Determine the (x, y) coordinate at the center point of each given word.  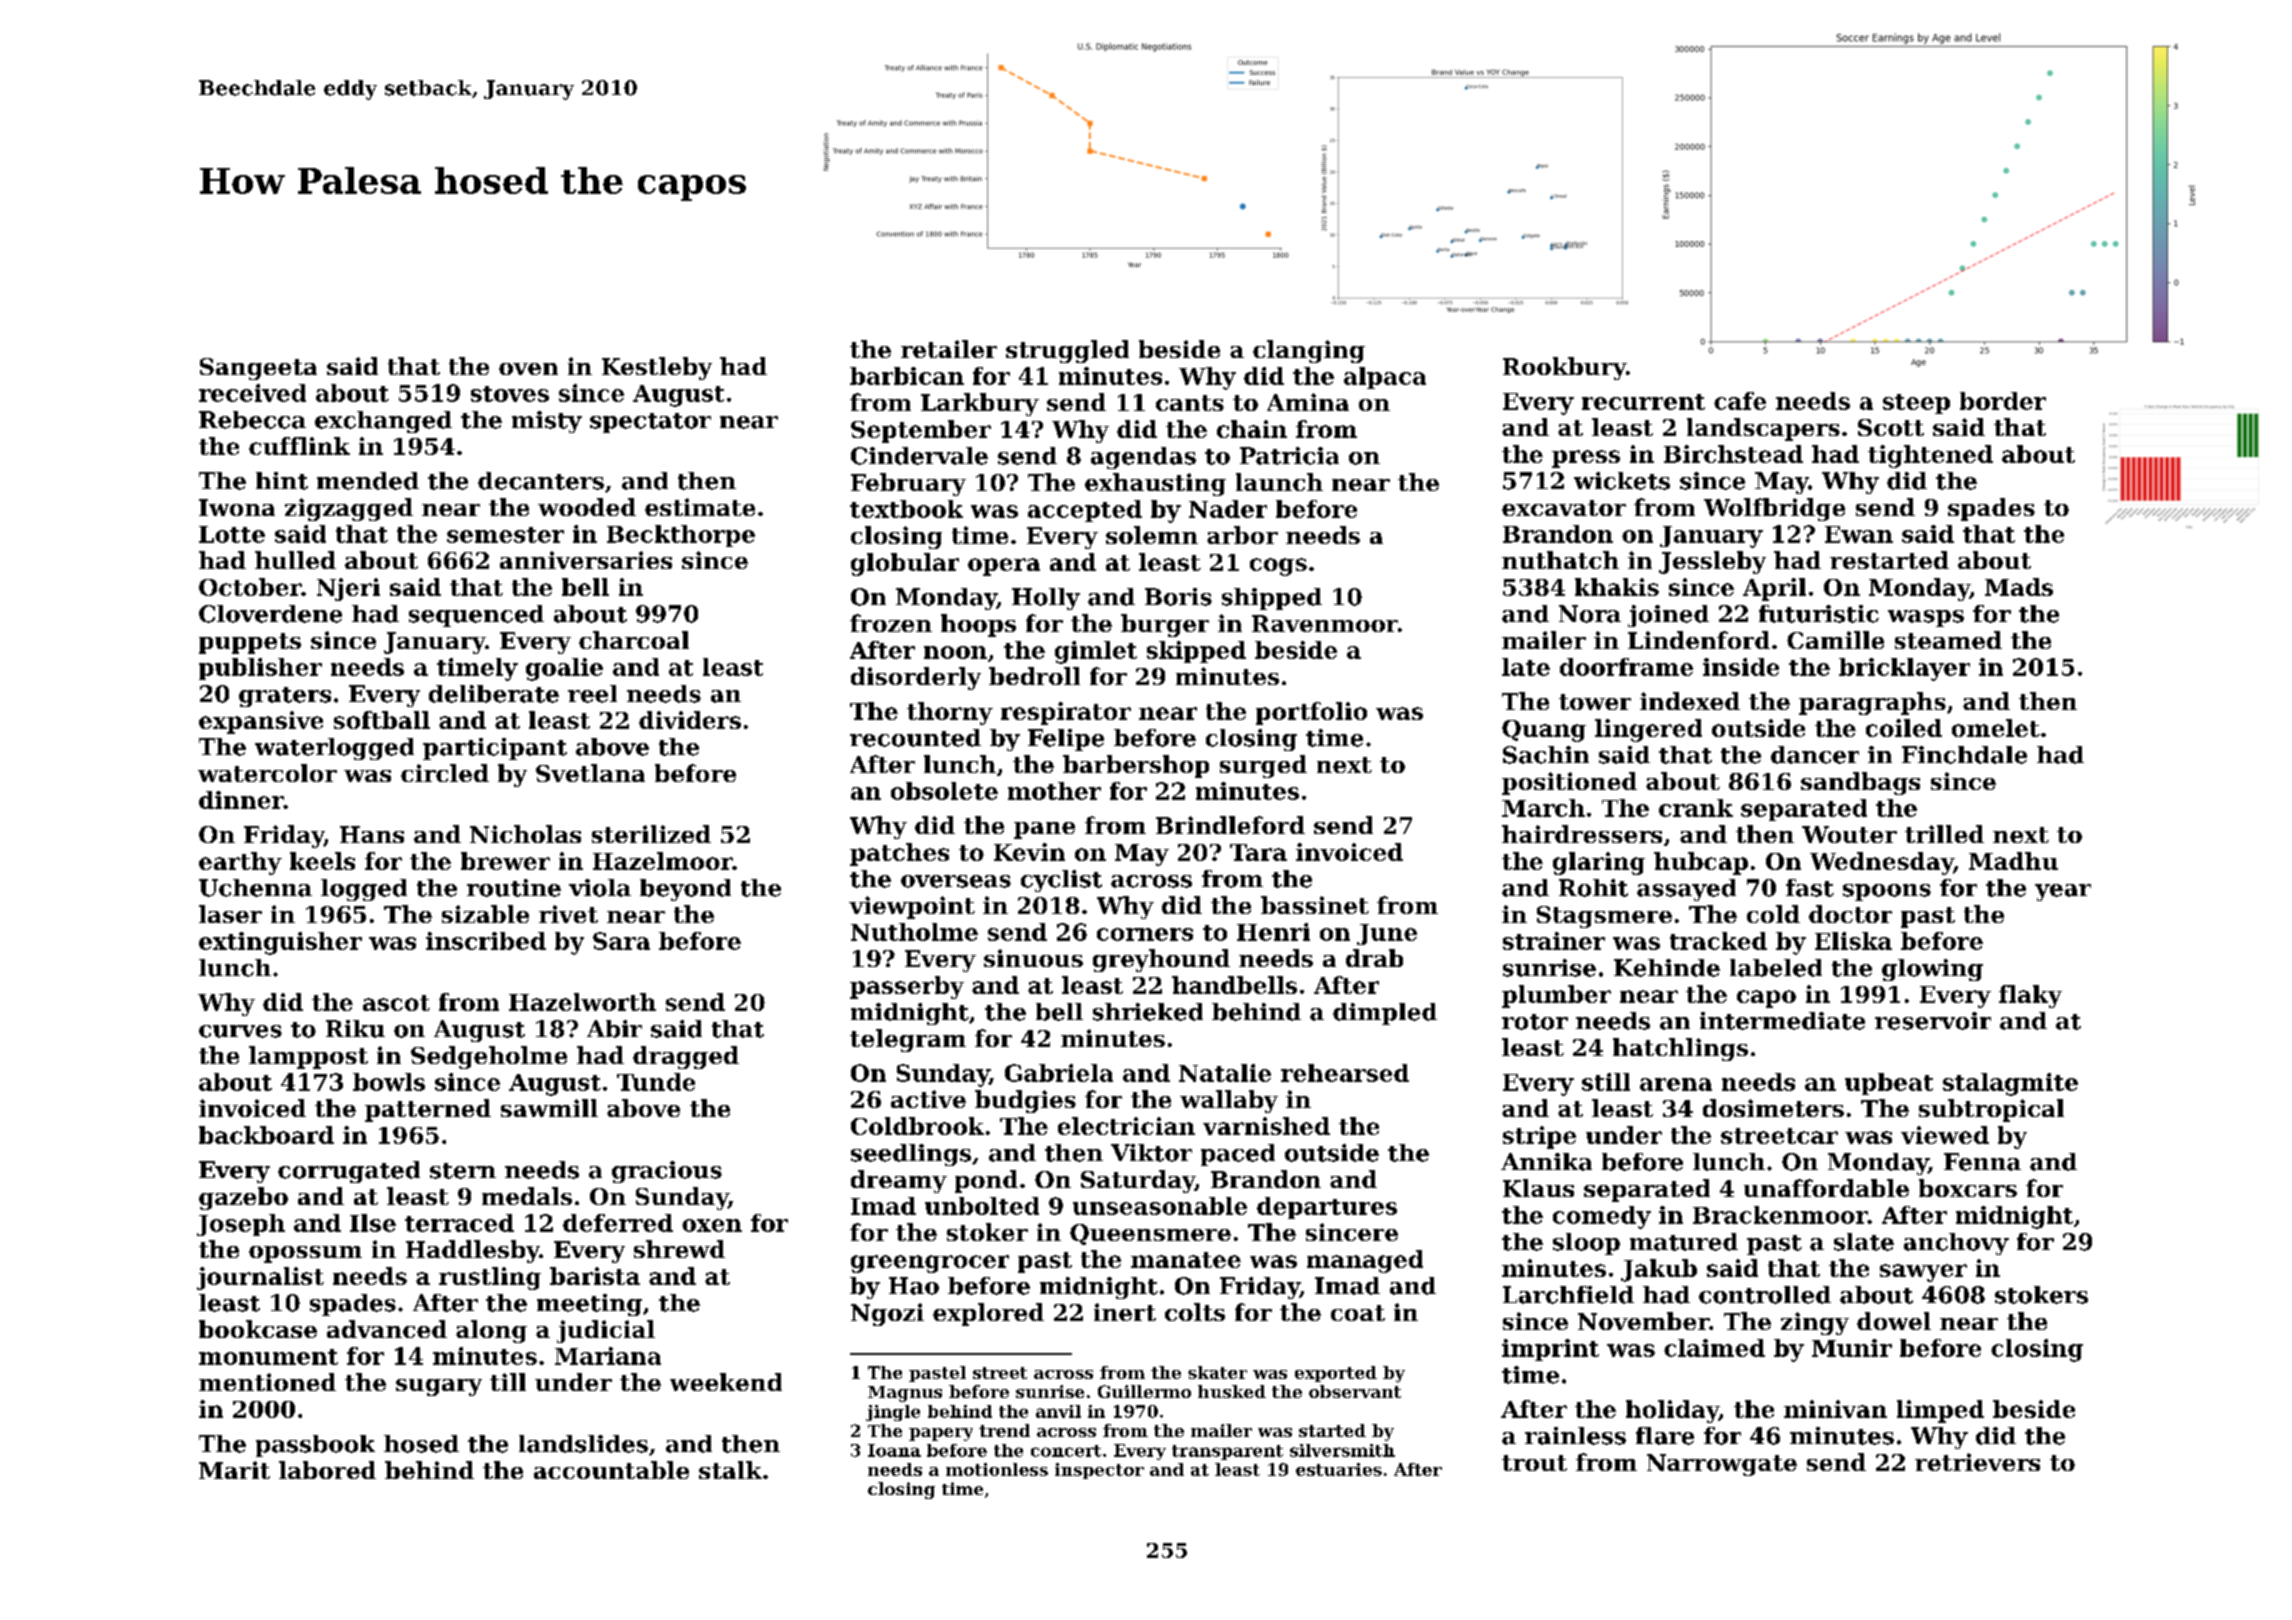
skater (1217, 1372)
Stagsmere (1604, 917)
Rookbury (1564, 368)
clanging (1309, 351)
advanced (387, 1329)
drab (1374, 958)
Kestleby (657, 368)
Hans (372, 834)
